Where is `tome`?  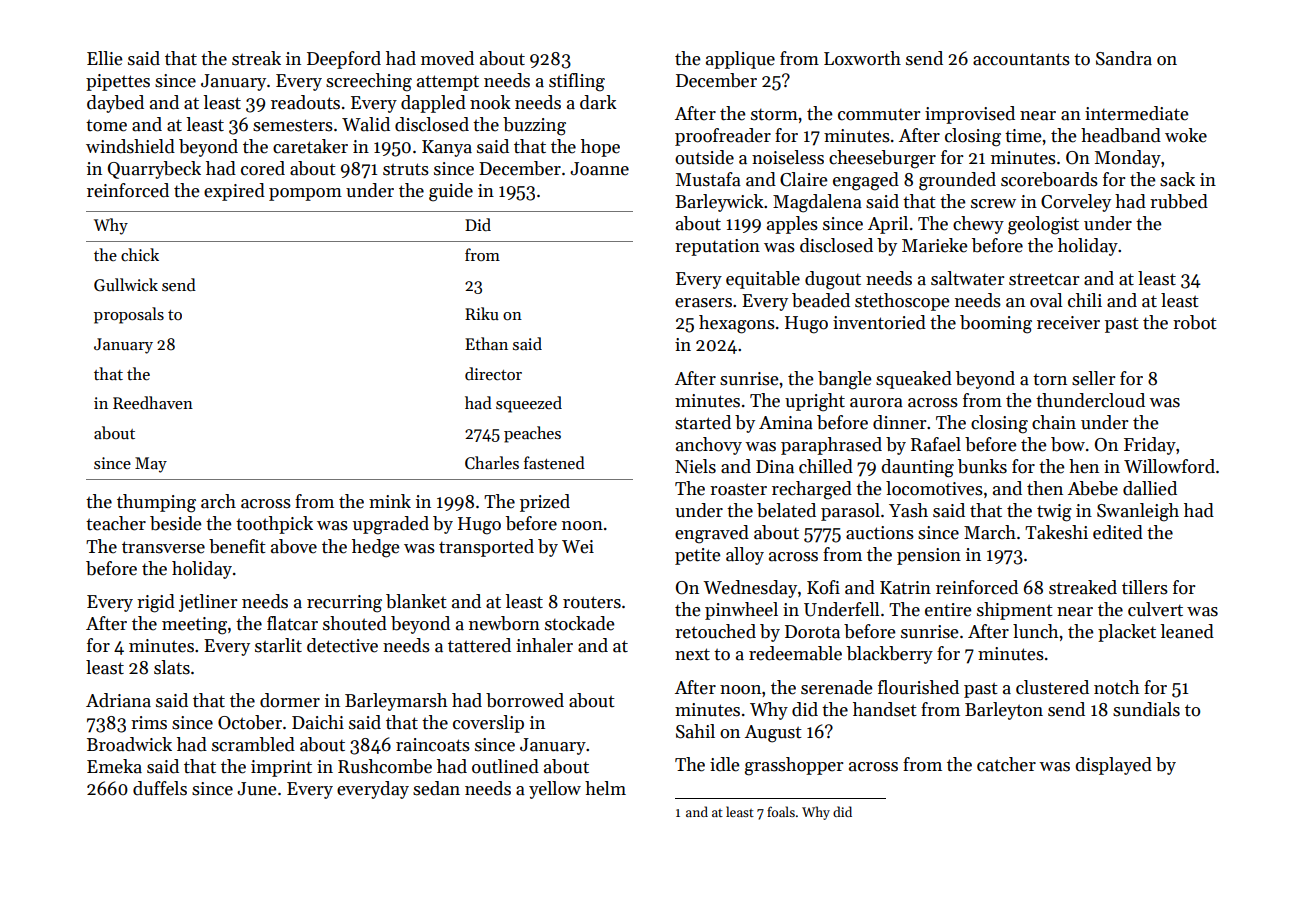 tome is located at coordinates (106, 125).
